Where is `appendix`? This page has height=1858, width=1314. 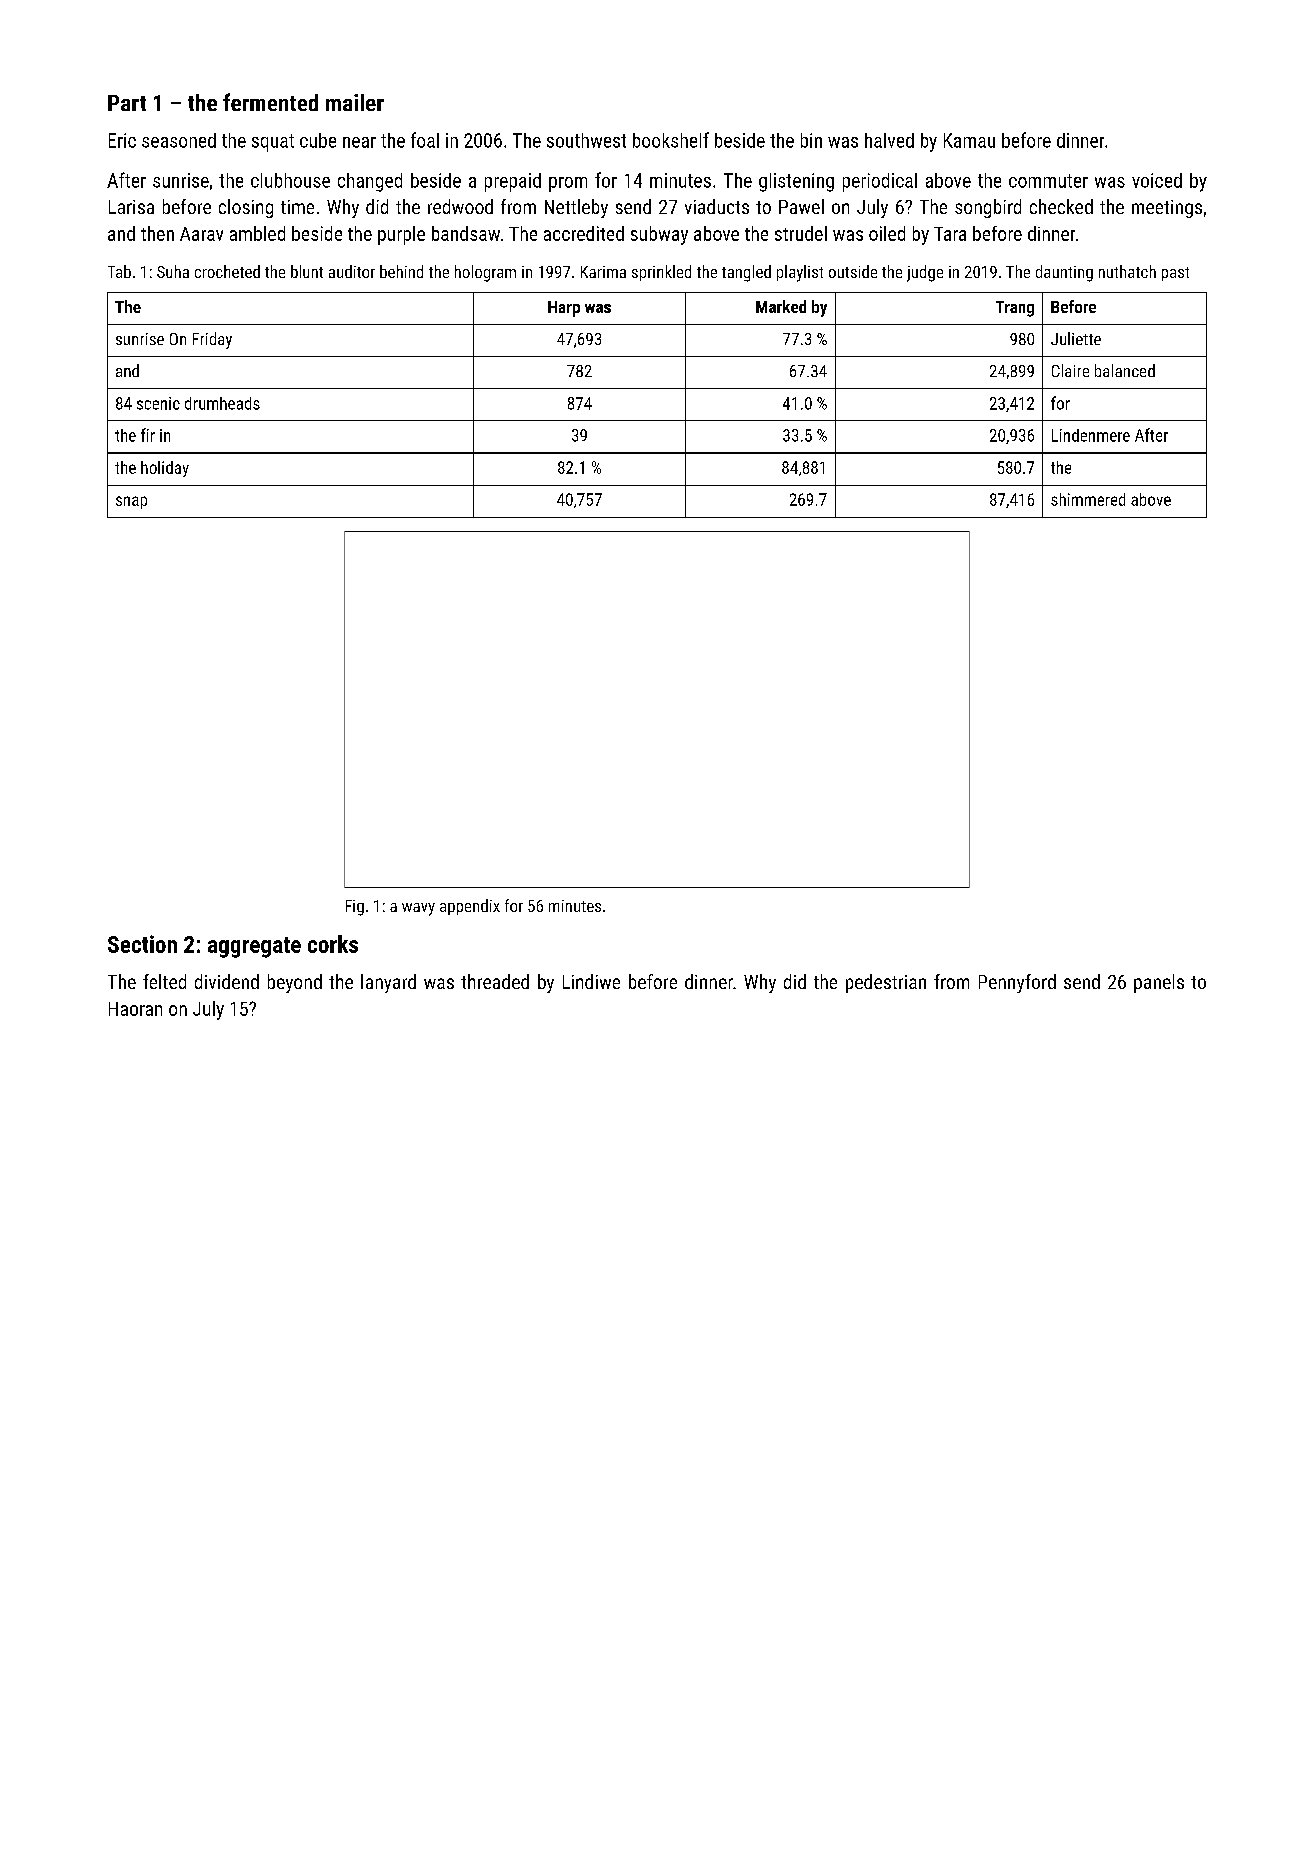 appendix is located at coordinates (470, 907).
